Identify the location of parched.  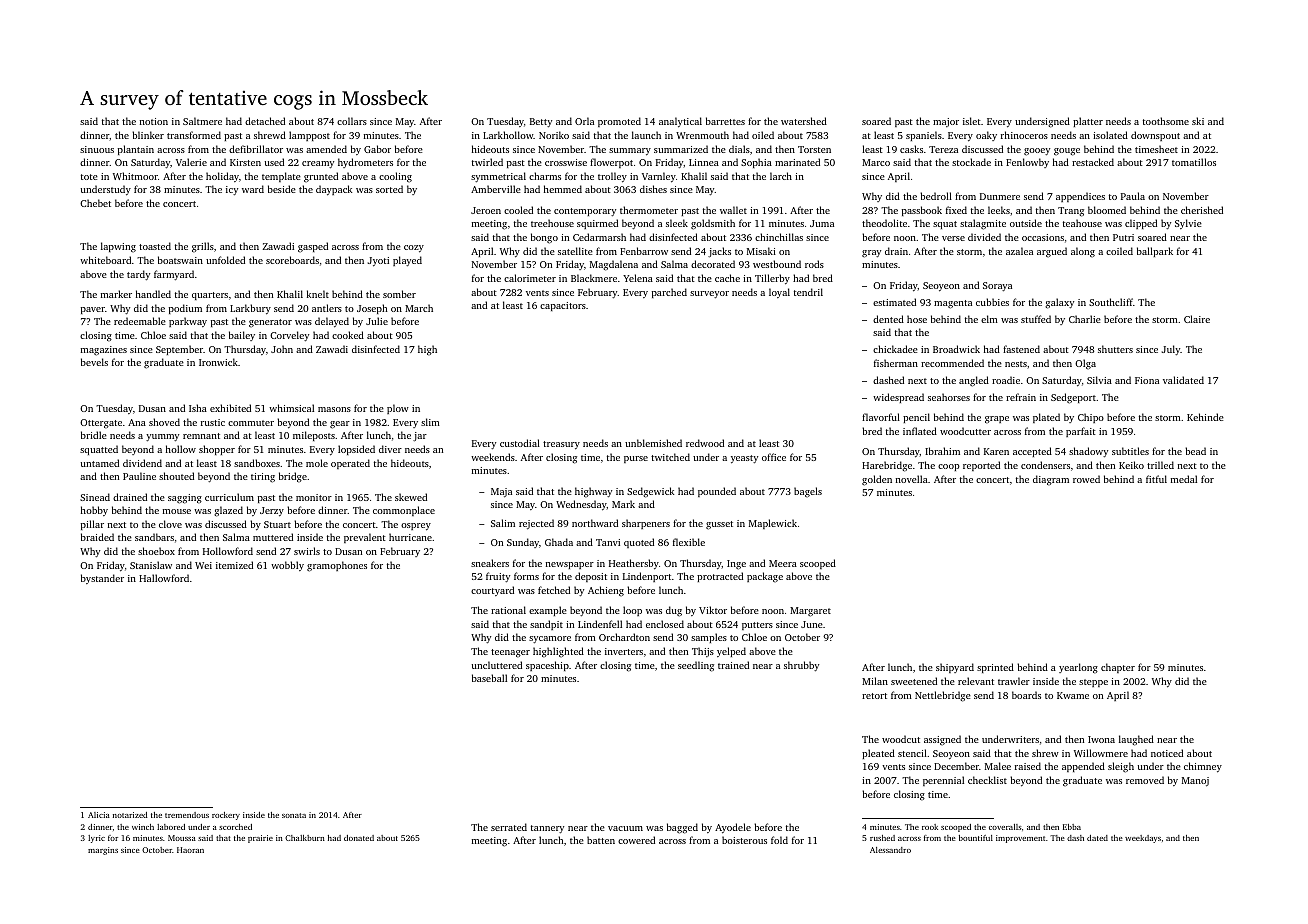
(669, 293).
